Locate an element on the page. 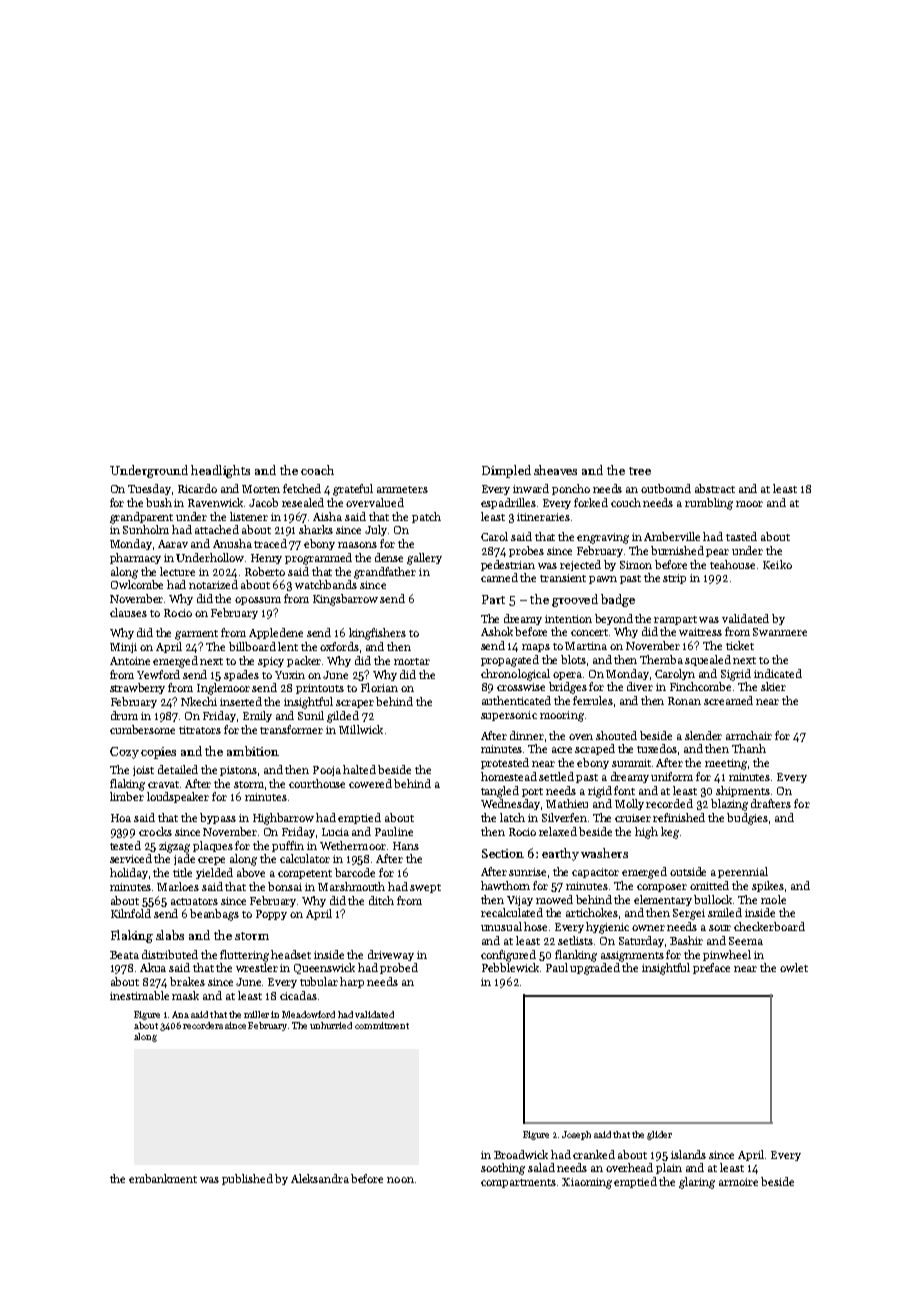 This document has width=924, height=1308. Section is located at coordinates (503, 853).
